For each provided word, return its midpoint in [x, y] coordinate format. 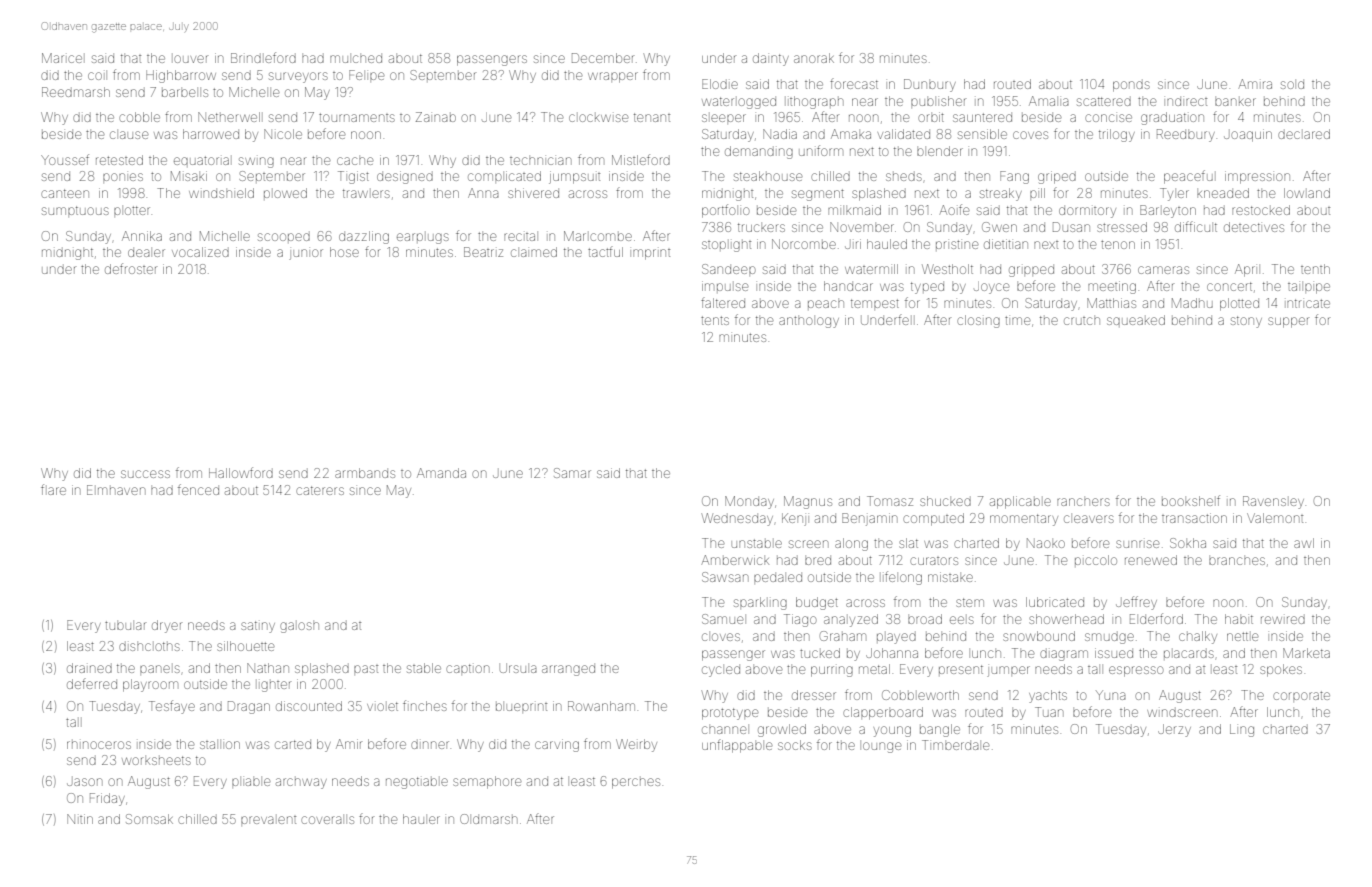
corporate [1301, 695]
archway [301, 783]
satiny [258, 627]
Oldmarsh [488, 819]
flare [53, 489]
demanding [759, 152]
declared [1304, 134]
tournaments [357, 117]
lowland [1307, 193]
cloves [721, 637]
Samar [572, 473]
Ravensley [1273, 502]
